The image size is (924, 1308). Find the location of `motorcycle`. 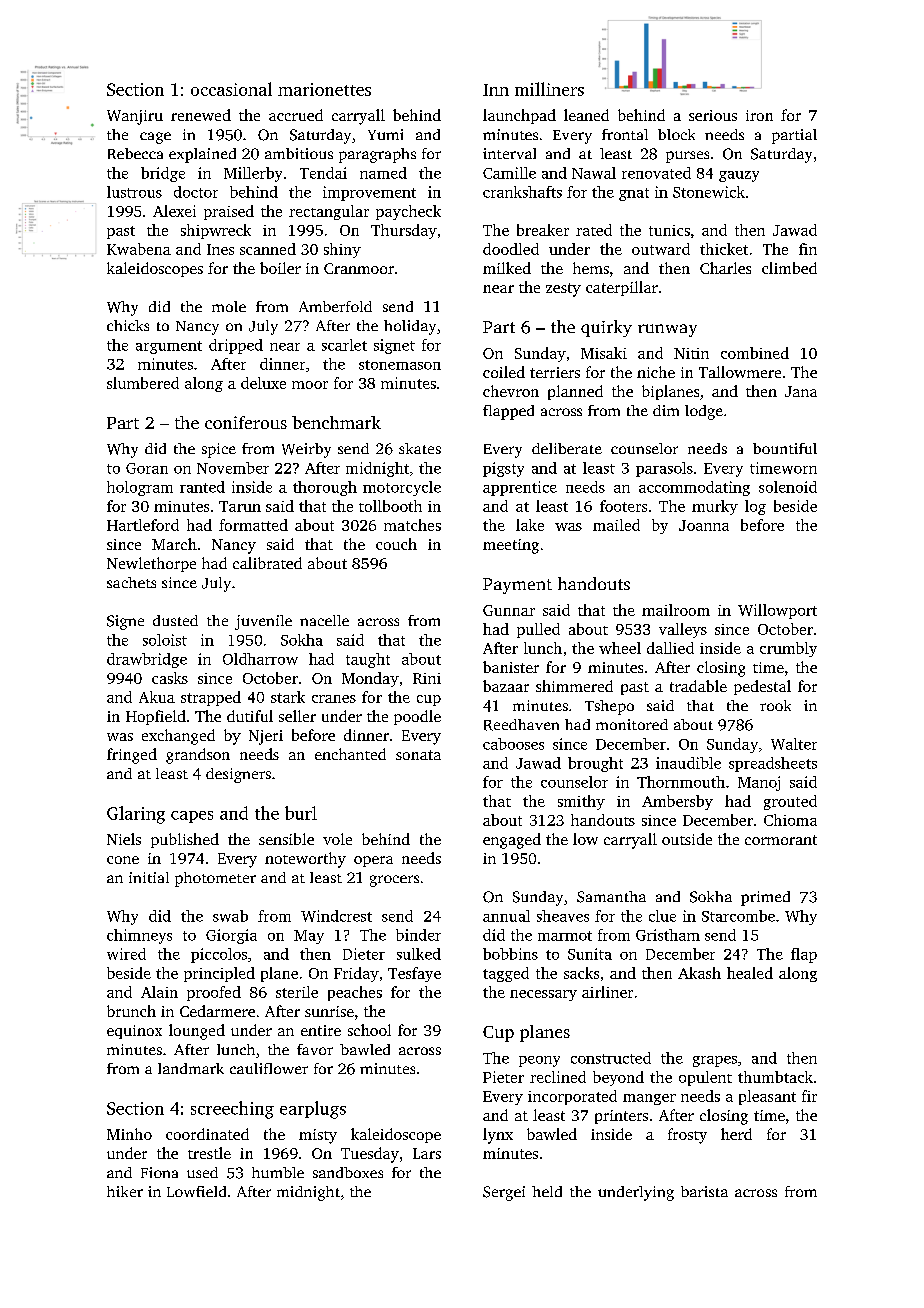

motorcycle is located at coordinates (402, 488).
